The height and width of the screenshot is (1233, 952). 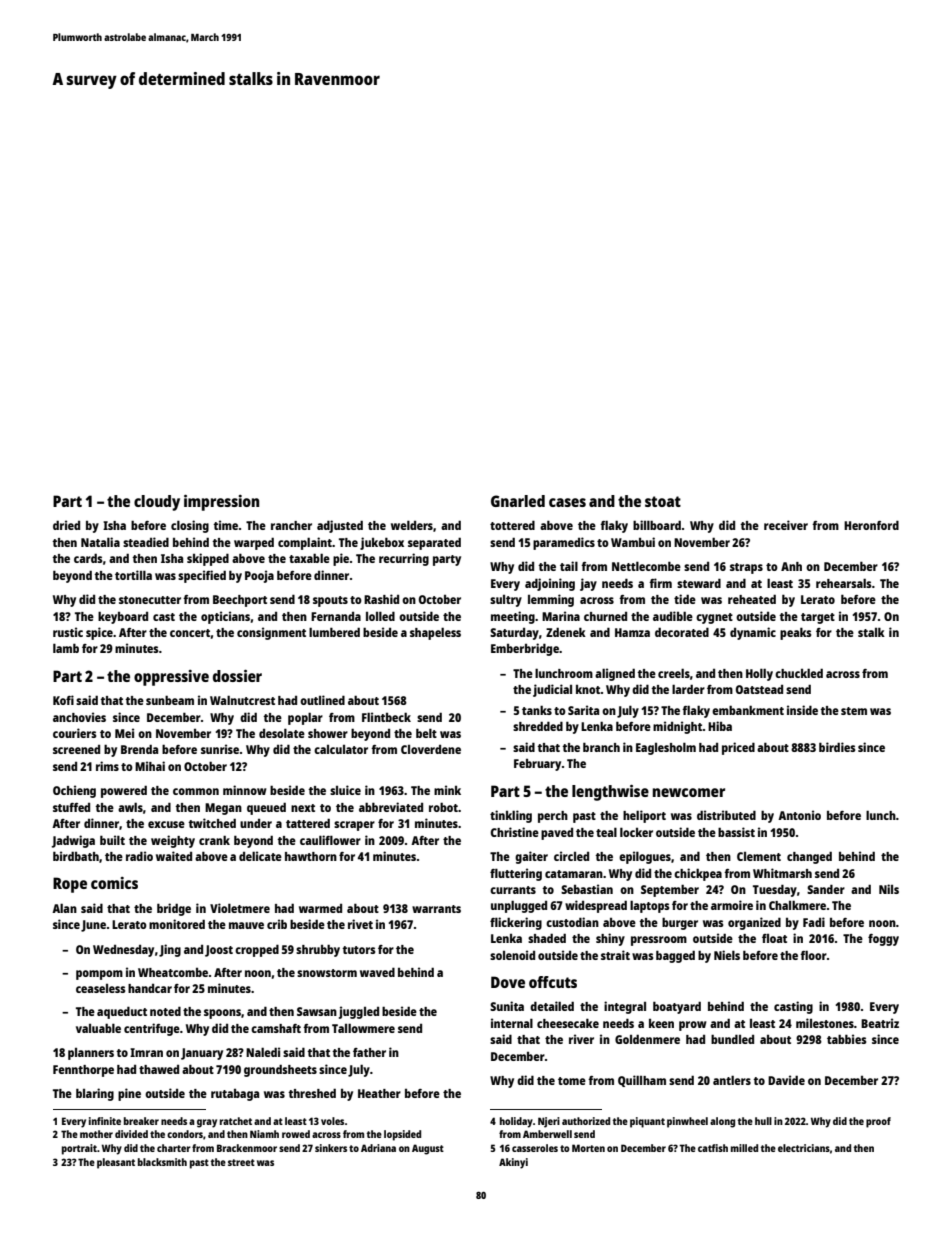 I want to click on thawed, so click(x=159, y=1069).
